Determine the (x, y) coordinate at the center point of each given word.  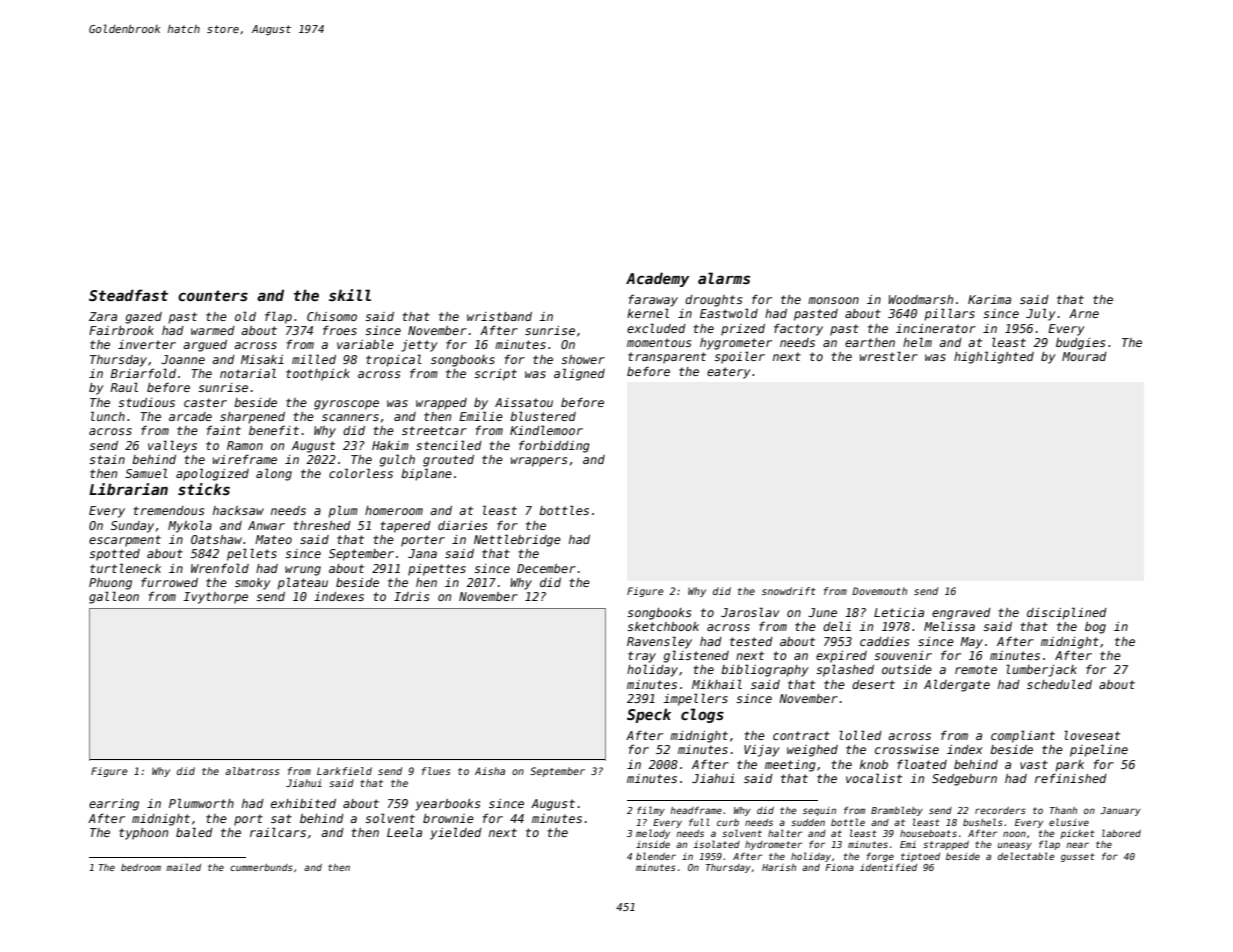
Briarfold (143, 373)
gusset (1078, 857)
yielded (456, 833)
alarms (724, 278)
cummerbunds (261, 867)
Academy (657, 279)
